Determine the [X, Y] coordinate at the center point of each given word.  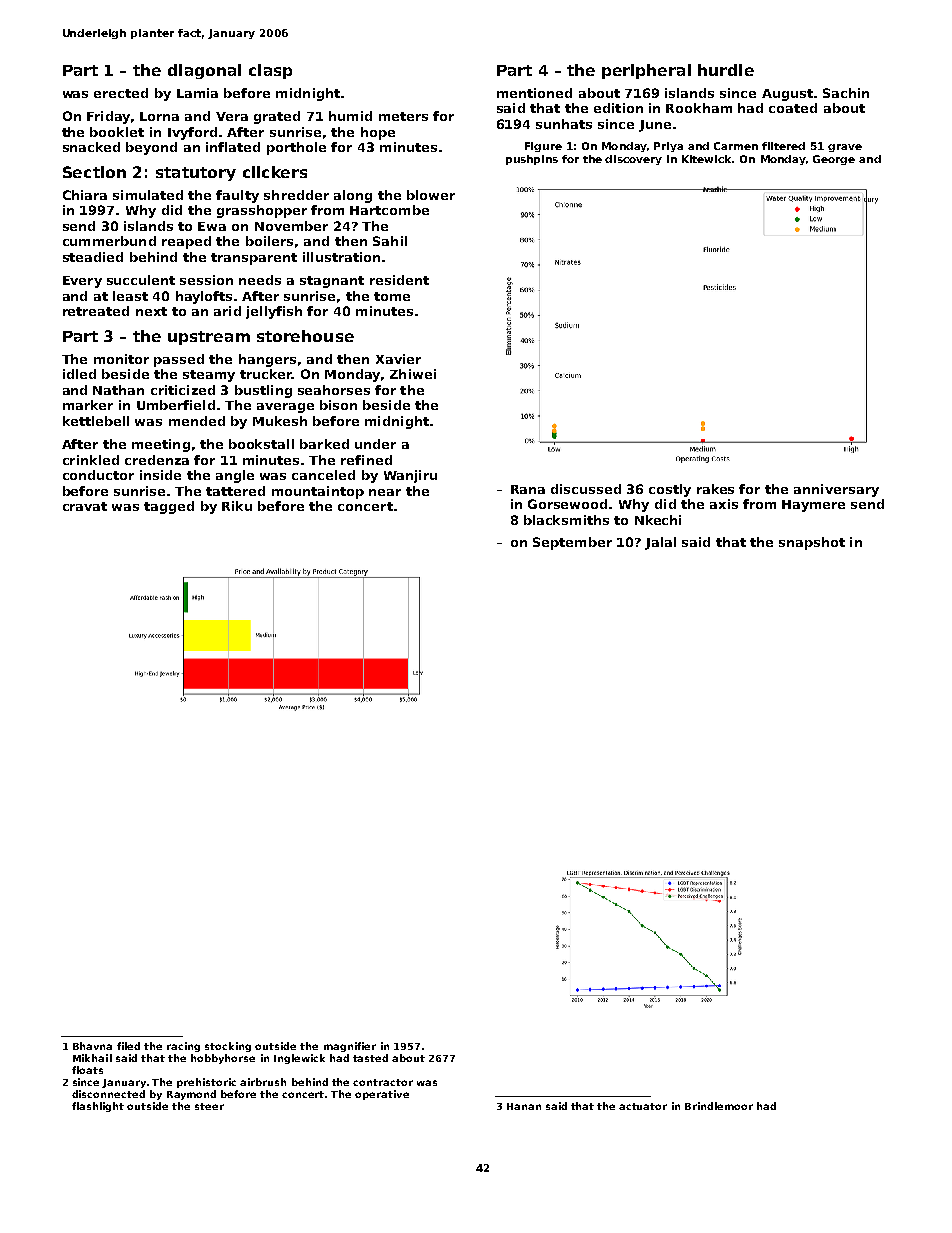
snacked [91, 147]
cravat [85, 506]
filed [128, 1046]
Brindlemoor [719, 1106]
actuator [643, 1106]
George [834, 160]
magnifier [350, 1047]
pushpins [532, 160]
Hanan [524, 1106]
